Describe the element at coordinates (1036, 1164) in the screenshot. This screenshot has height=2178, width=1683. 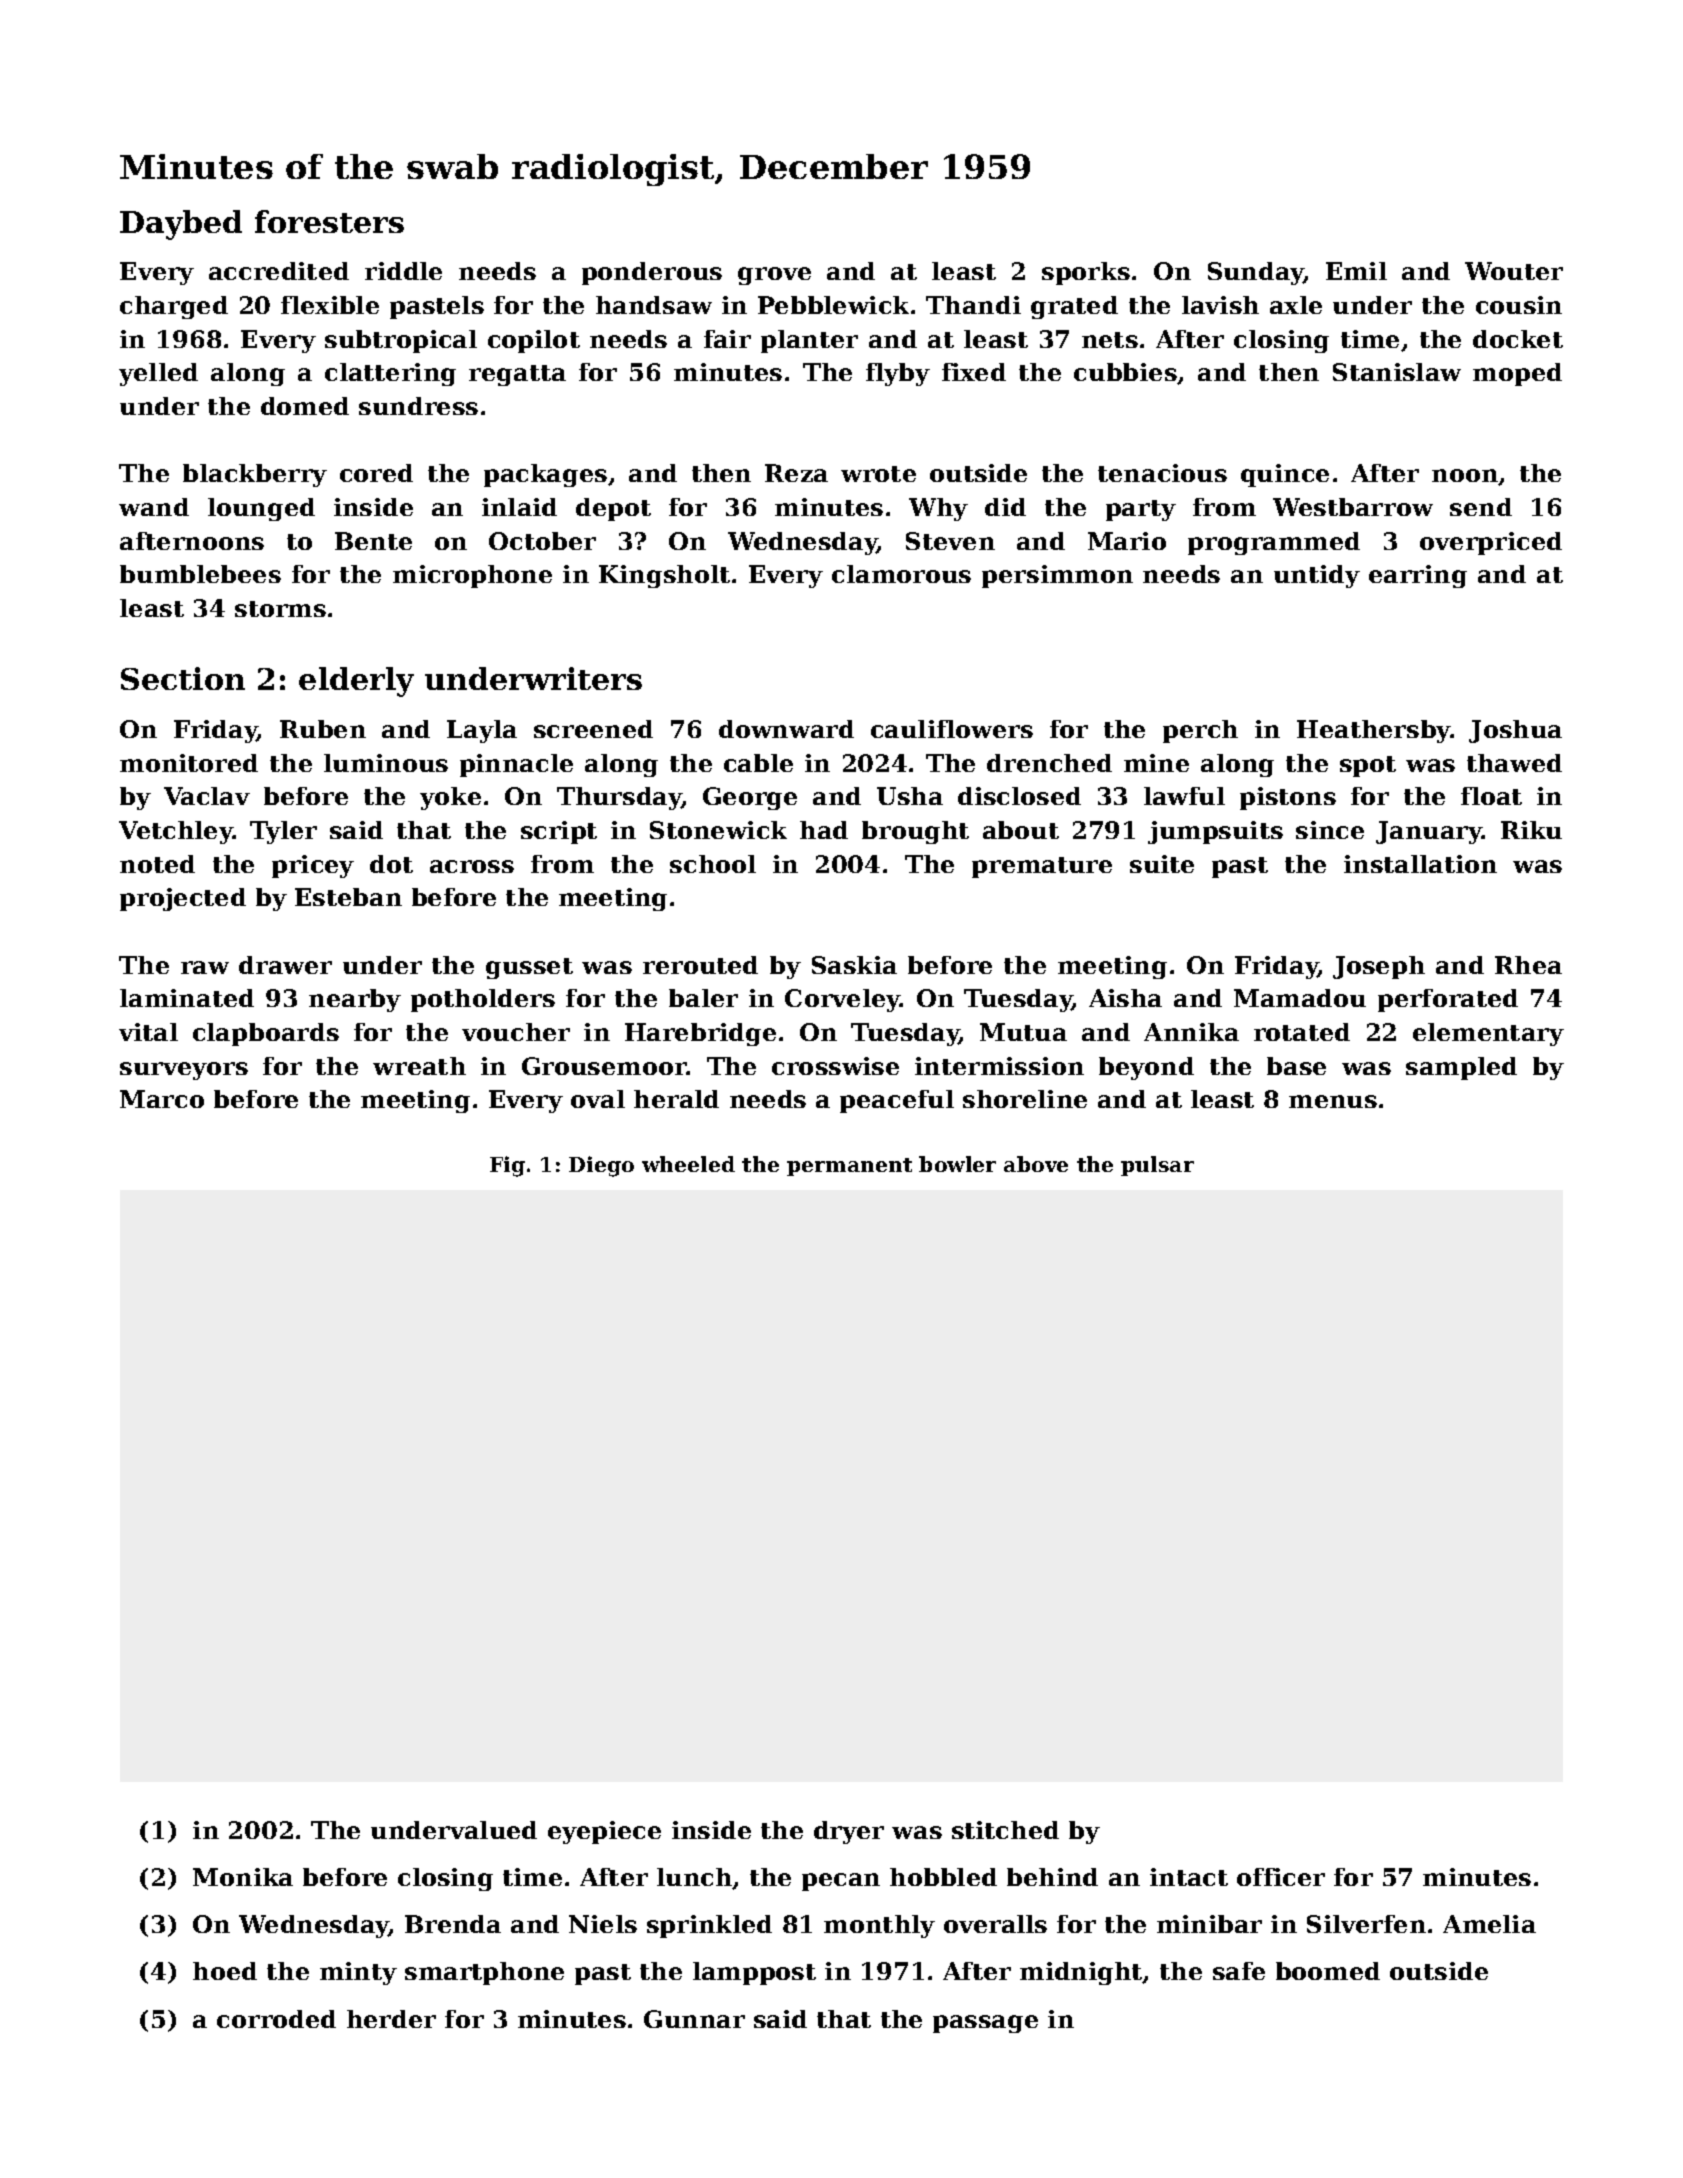
I see `above` at that location.
